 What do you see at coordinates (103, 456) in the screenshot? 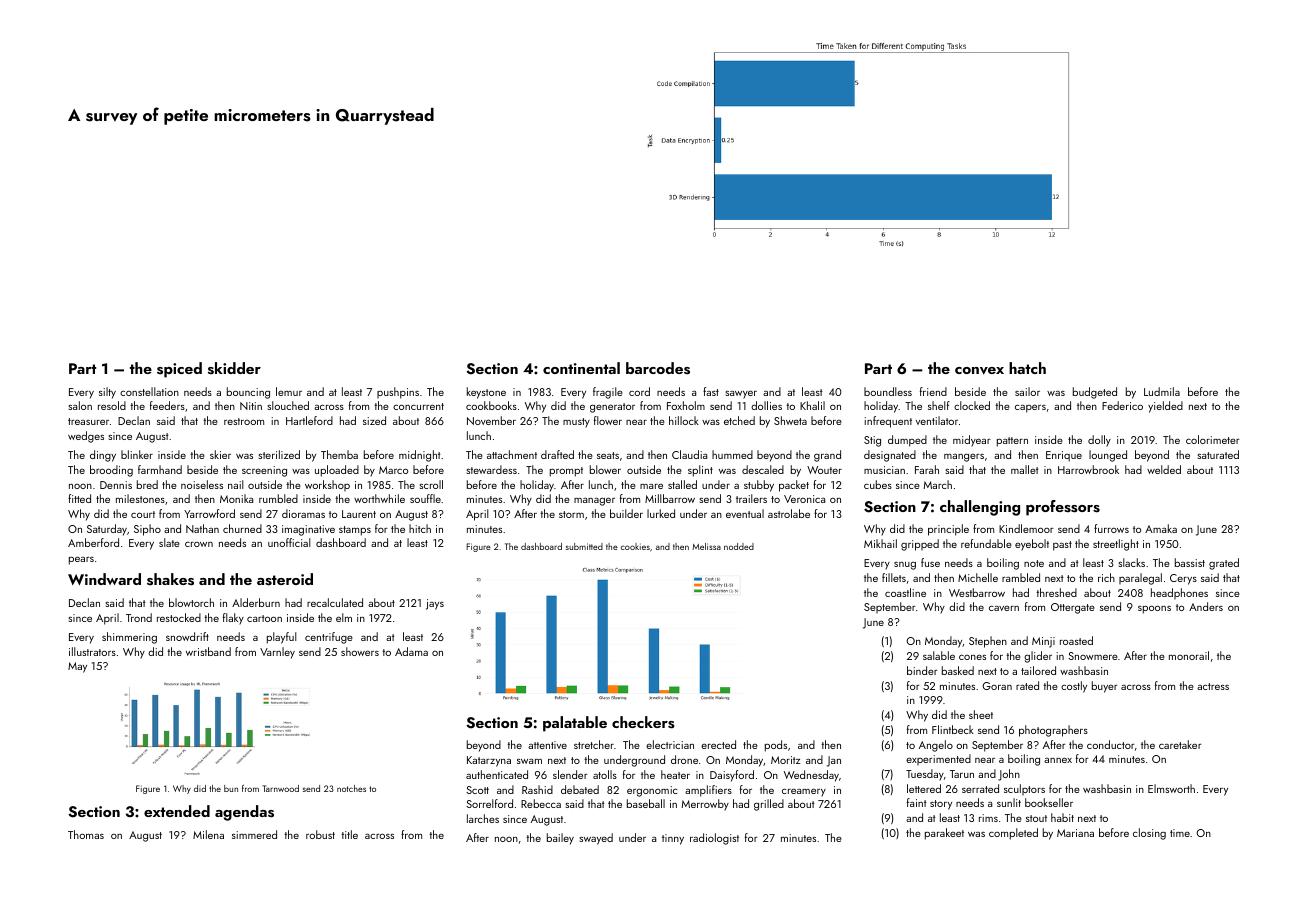
I see `dingy` at bounding box center [103, 456].
